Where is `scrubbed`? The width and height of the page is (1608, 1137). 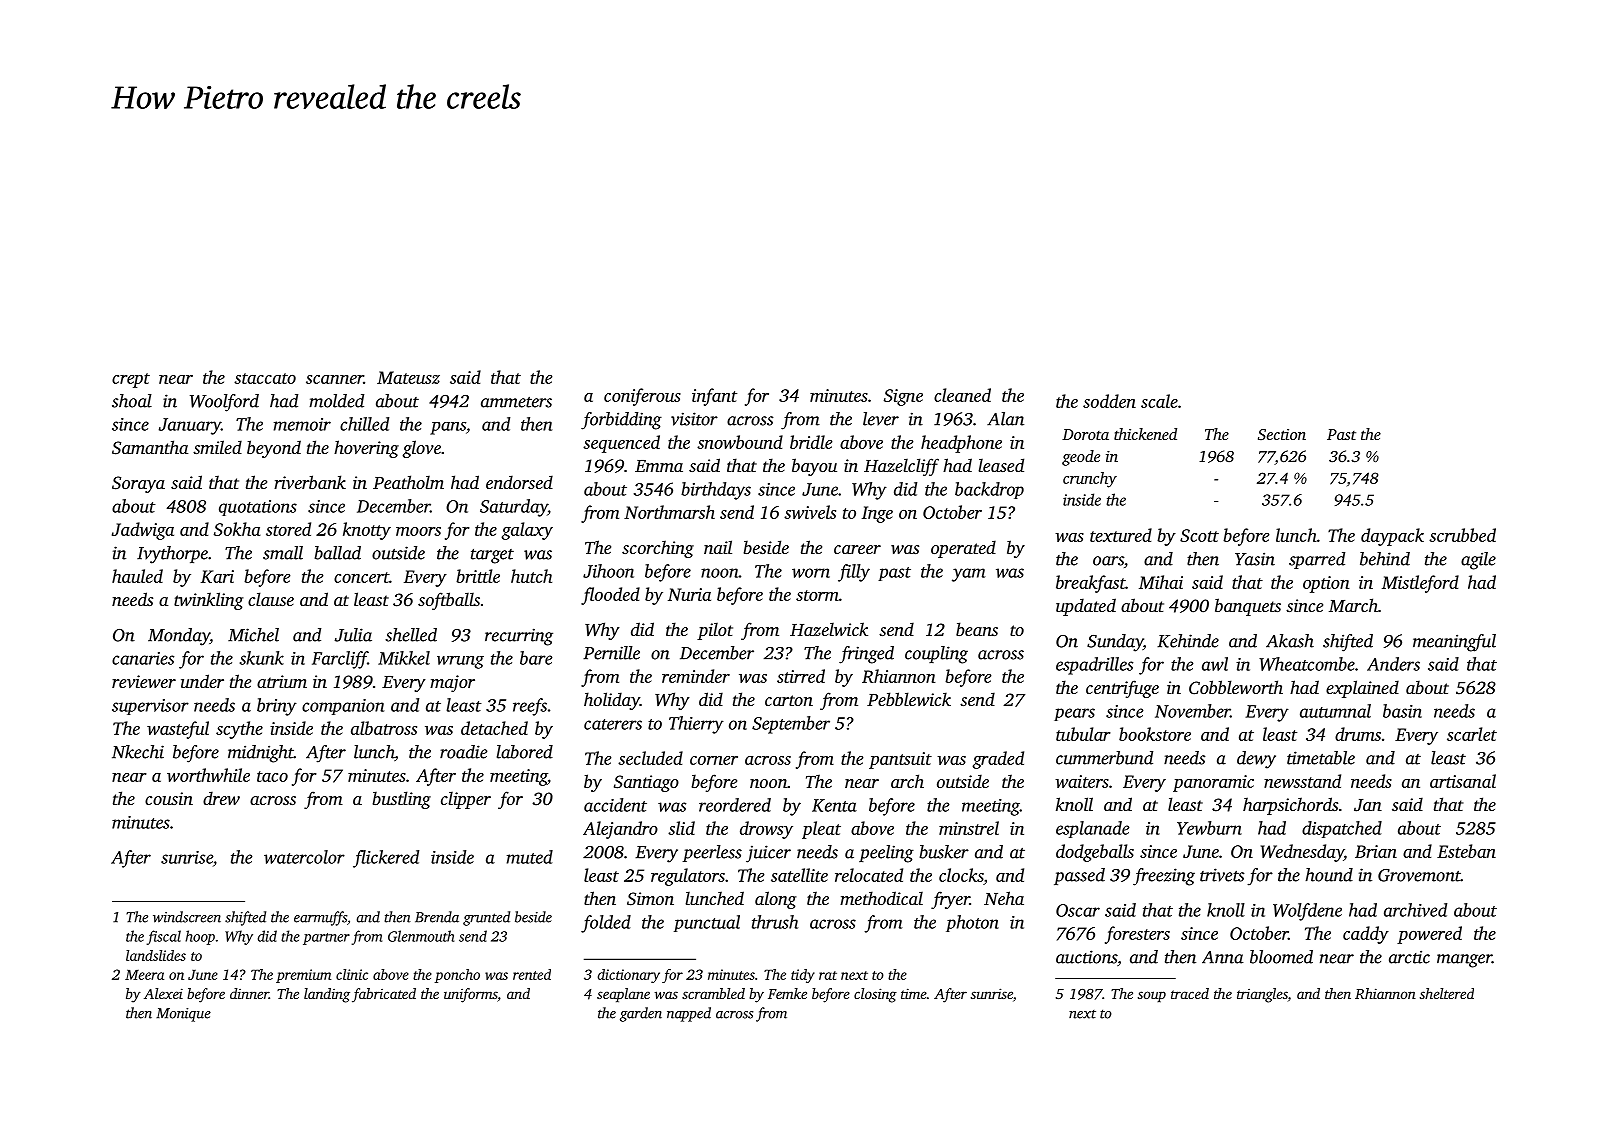 scrubbed is located at coordinates (1462, 535).
